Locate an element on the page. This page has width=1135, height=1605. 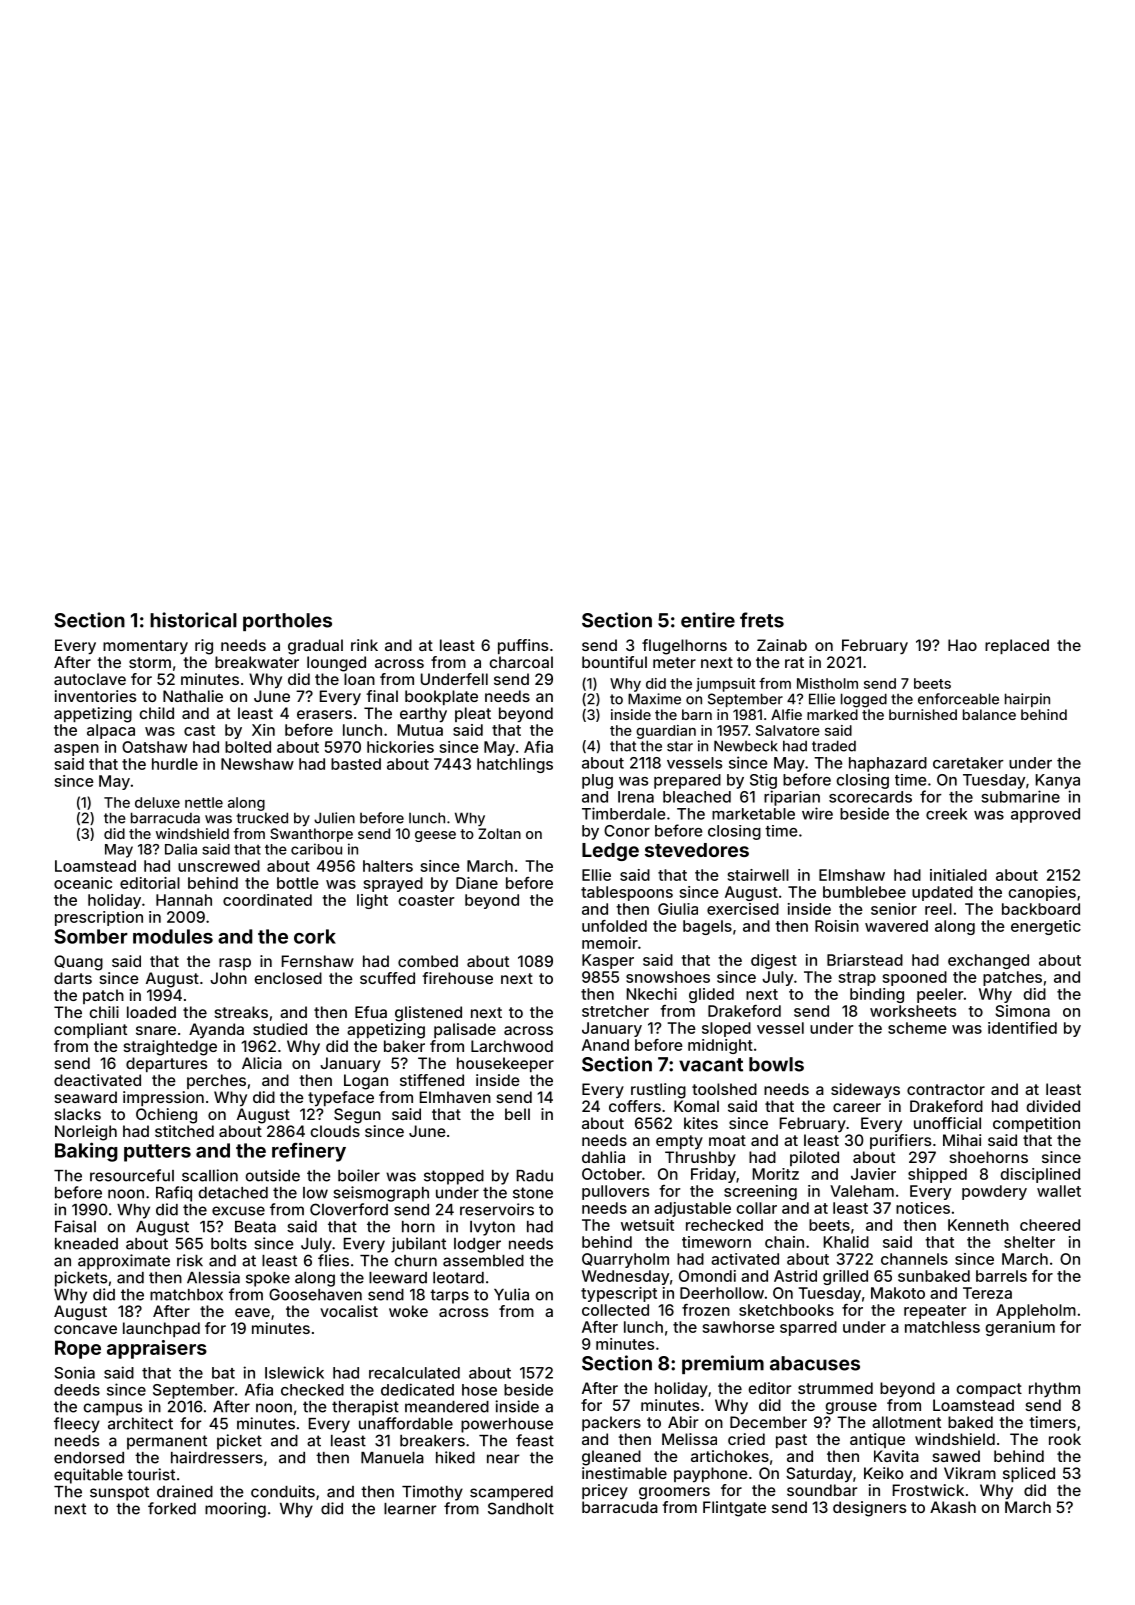
memoir is located at coordinates (610, 943).
